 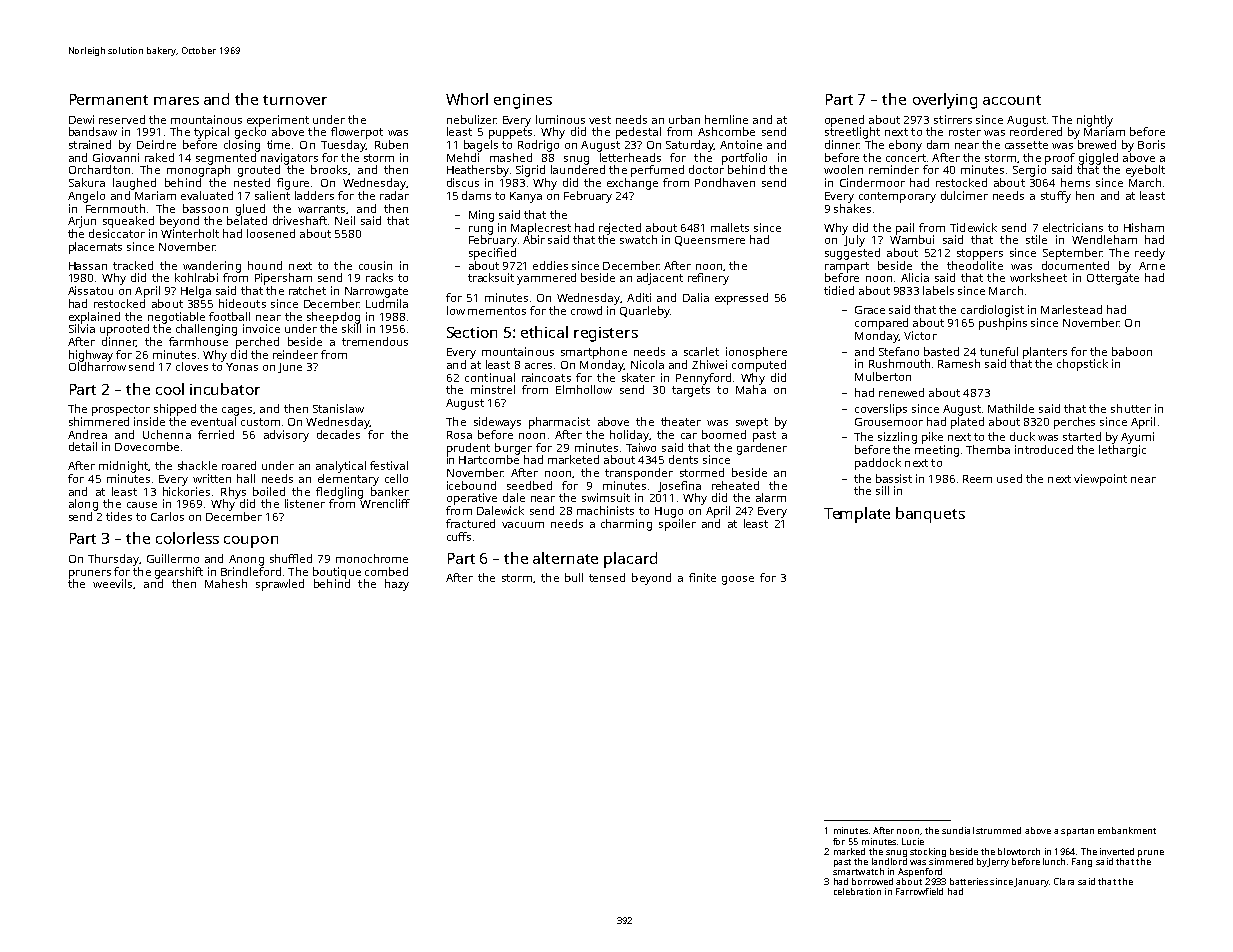 I want to click on Permanent, so click(x=109, y=99).
